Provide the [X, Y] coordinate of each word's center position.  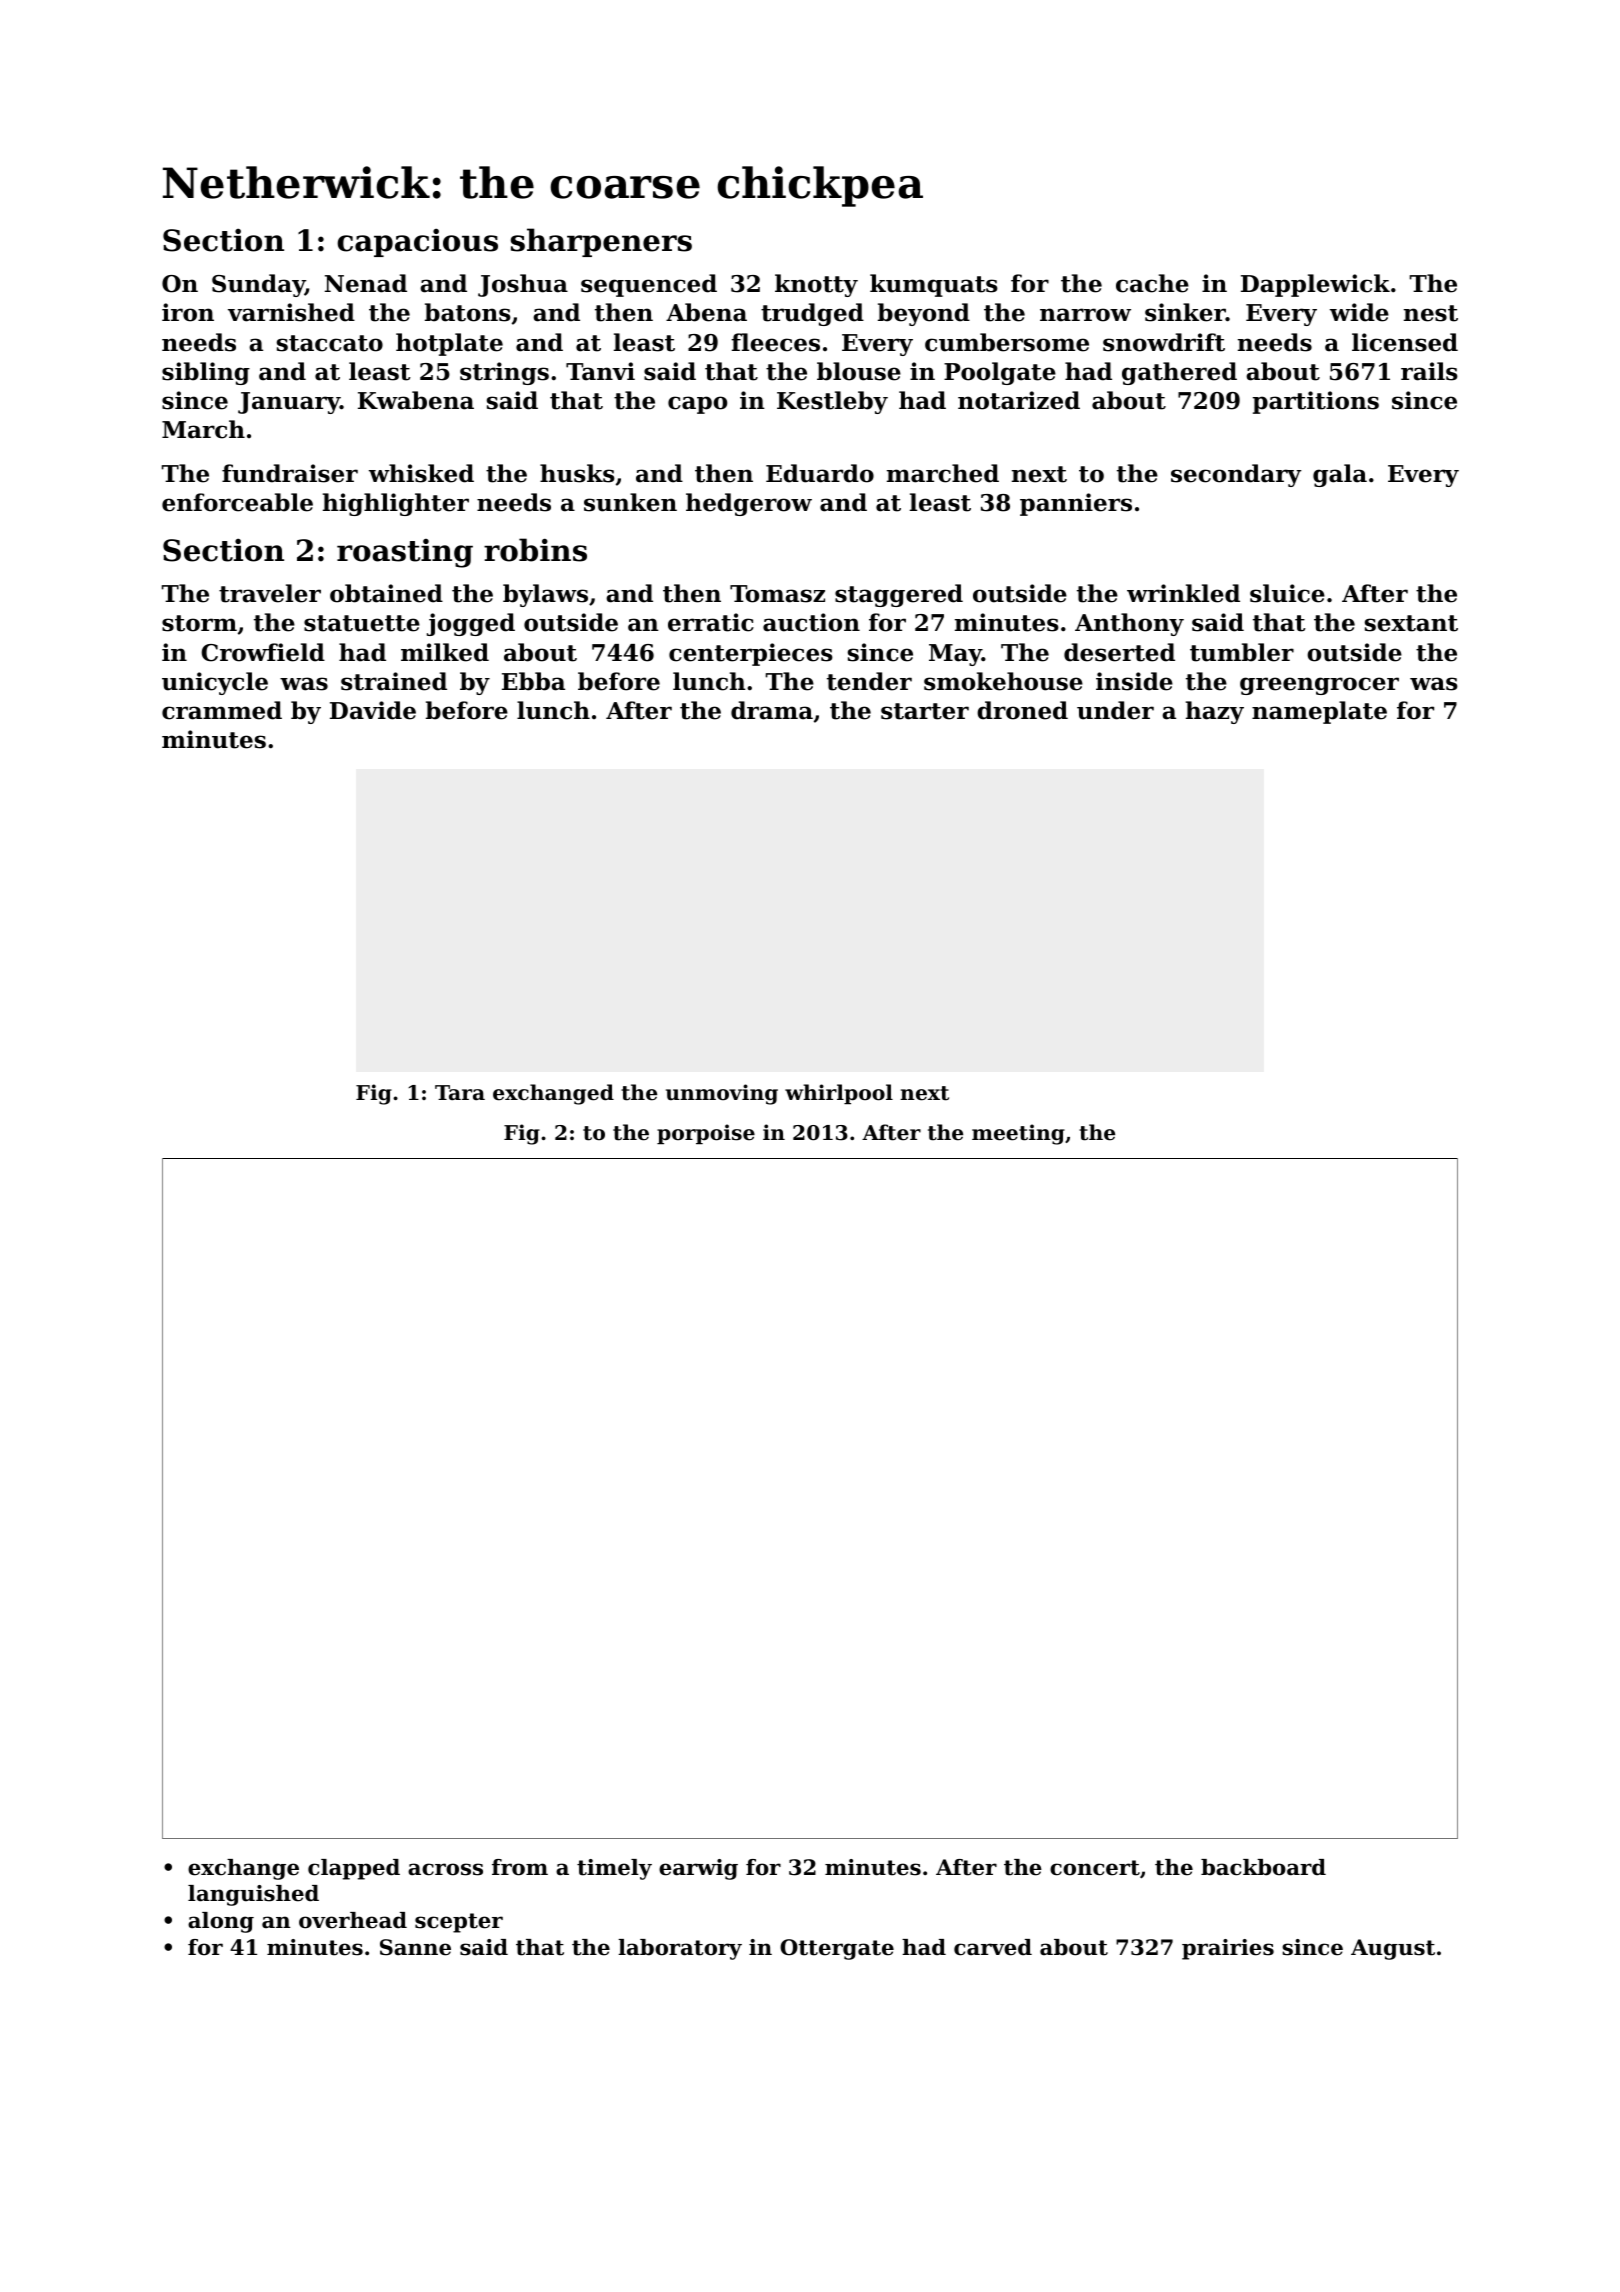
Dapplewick [1315, 285]
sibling [206, 373]
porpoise [706, 1134]
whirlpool [839, 1094]
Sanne [415, 1947]
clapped [354, 1869]
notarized [1019, 400]
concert [1095, 1868]
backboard [1263, 1867]
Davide [373, 710]
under [1115, 710]
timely [614, 1869]
